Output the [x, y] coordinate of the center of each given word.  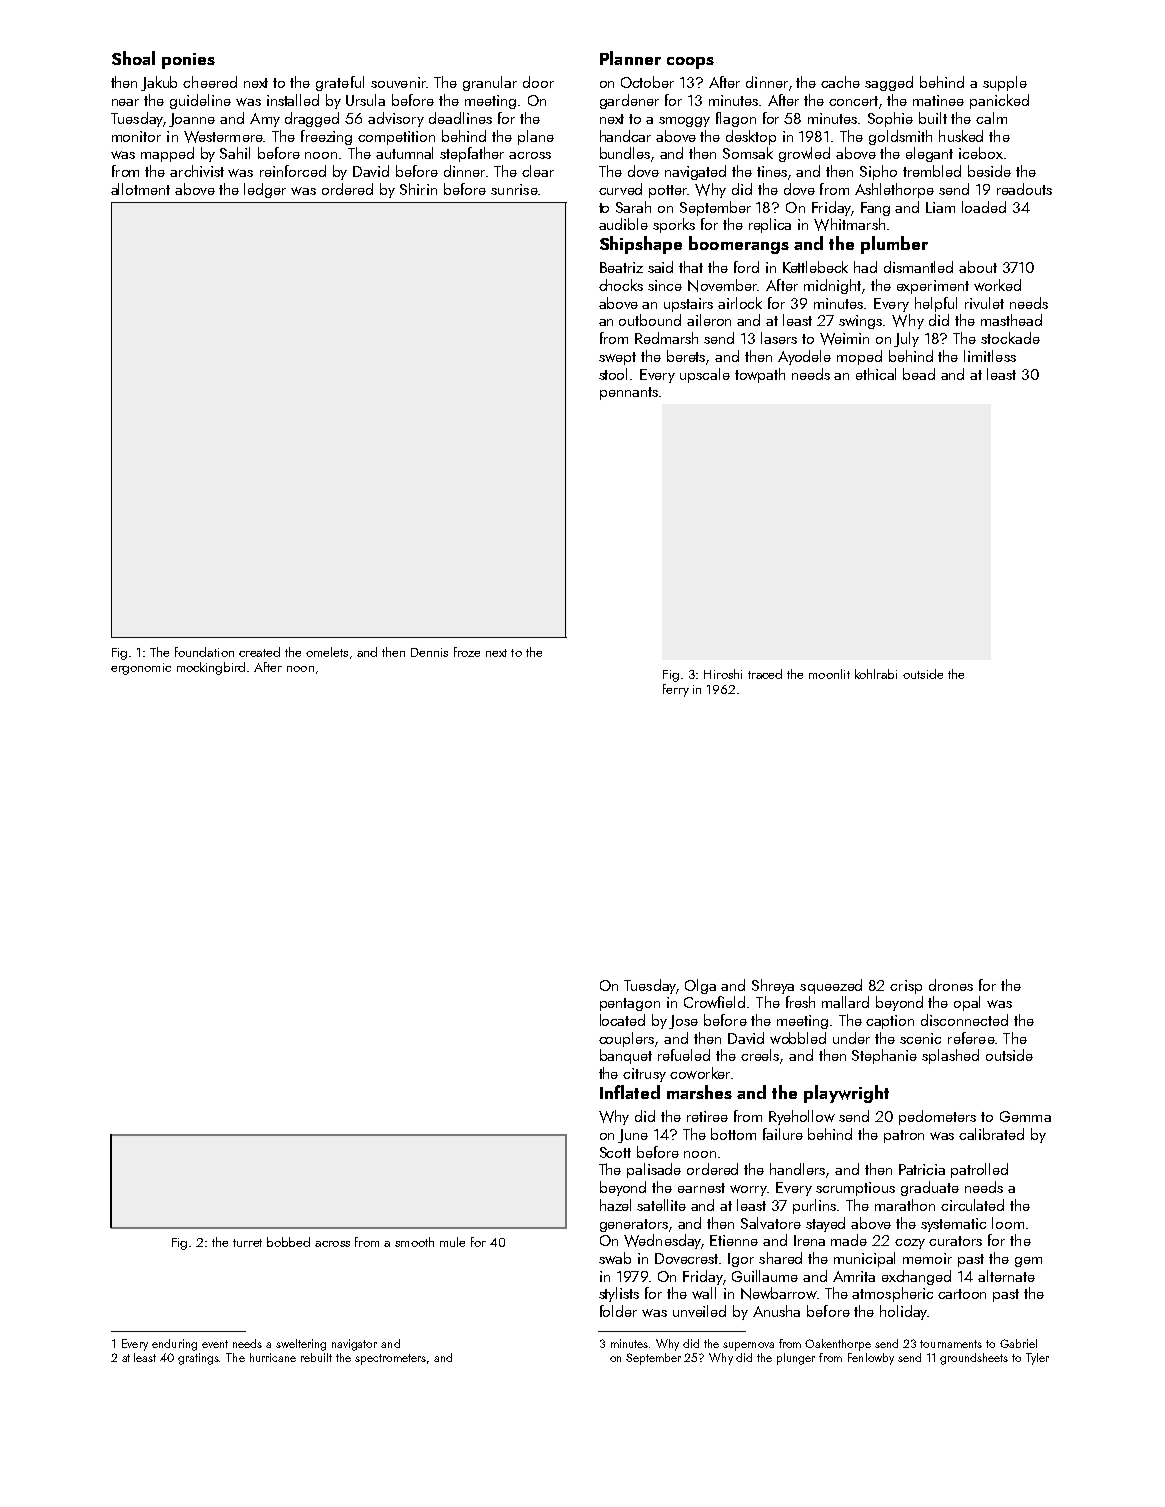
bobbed [288, 1242]
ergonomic [141, 669]
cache [840, 82]
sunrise [514, 189]
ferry [676, 690]
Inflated [630, 1092]
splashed [950, 1056]
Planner [630, 58]
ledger [265, 190]
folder [618, 1311]
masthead [1011, 320]
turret [247, 1243]
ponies [188, 61]
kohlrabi [876, 674]
